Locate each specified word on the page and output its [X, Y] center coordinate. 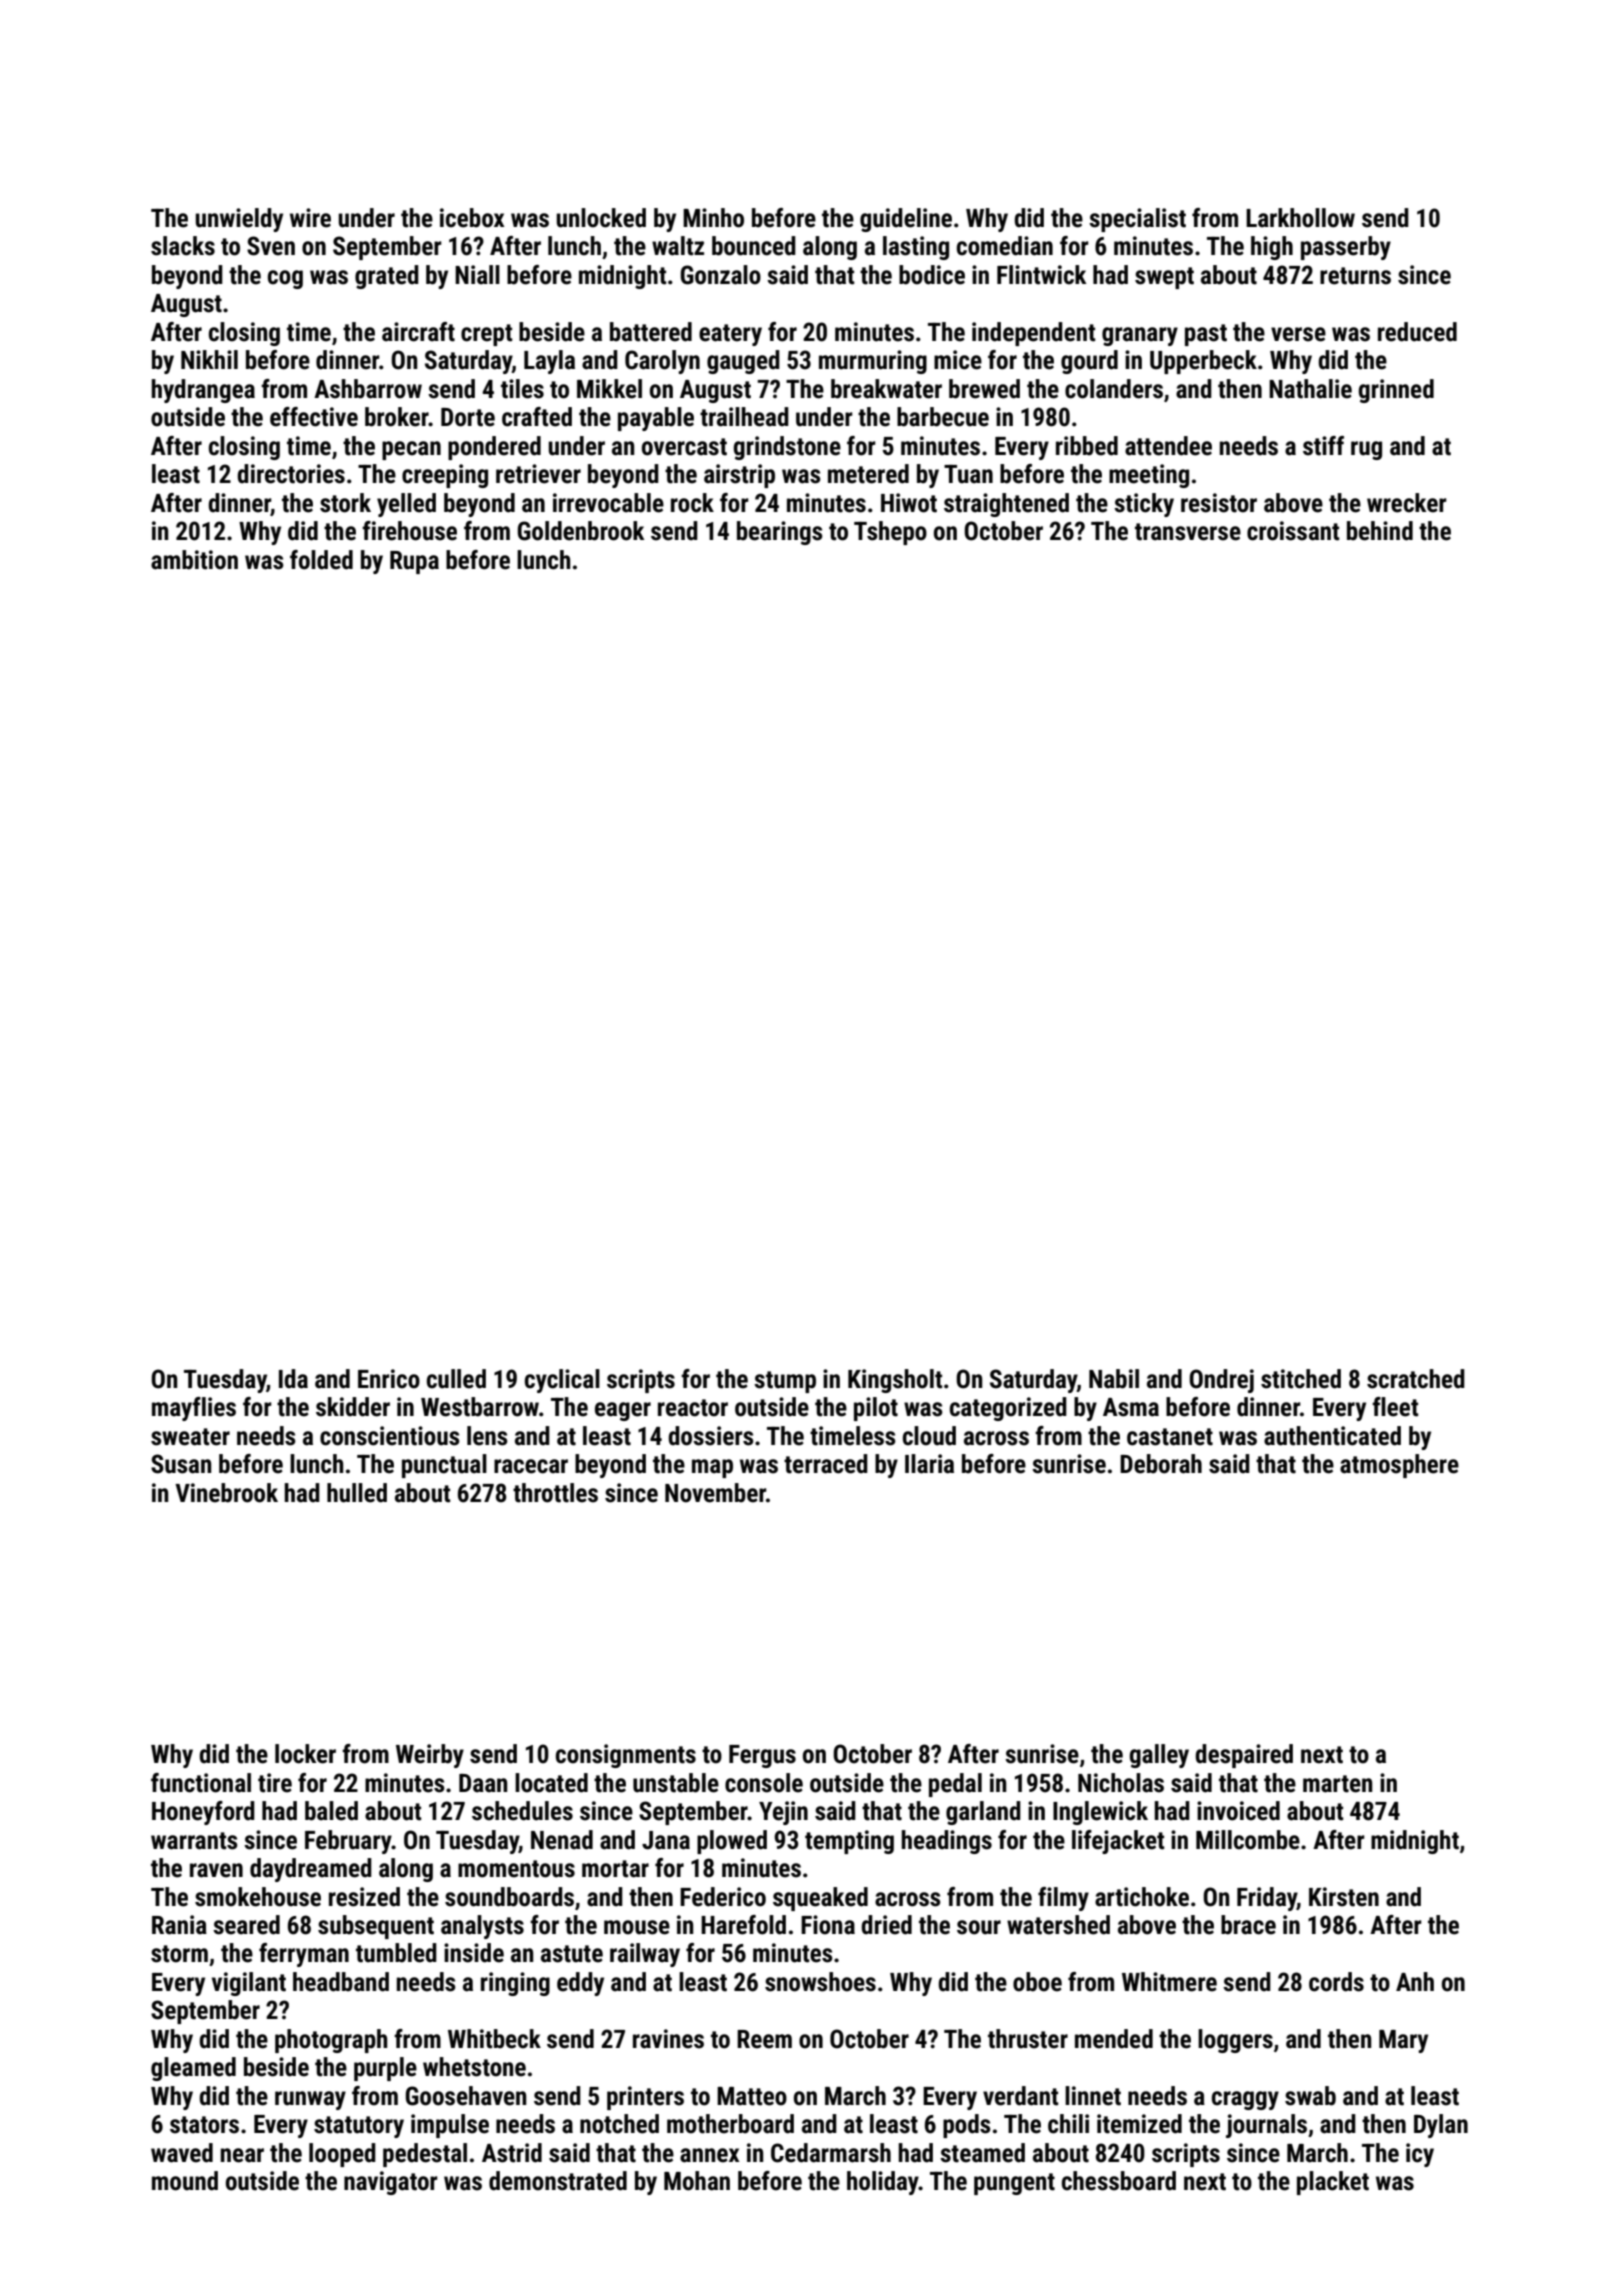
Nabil [1114, 1379]
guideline [906, 220]
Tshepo [890, 533]
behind [1380, 531]
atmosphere [1399, 1466]
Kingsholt [895, 1381]
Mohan [697, 2181]
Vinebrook [226, 1493]
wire [310, 218]
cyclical [562, 1381]
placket [1333, 2183]
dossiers [711, 1436]
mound [185, 2181]
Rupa [414, 562]
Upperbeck [1203, 362]
